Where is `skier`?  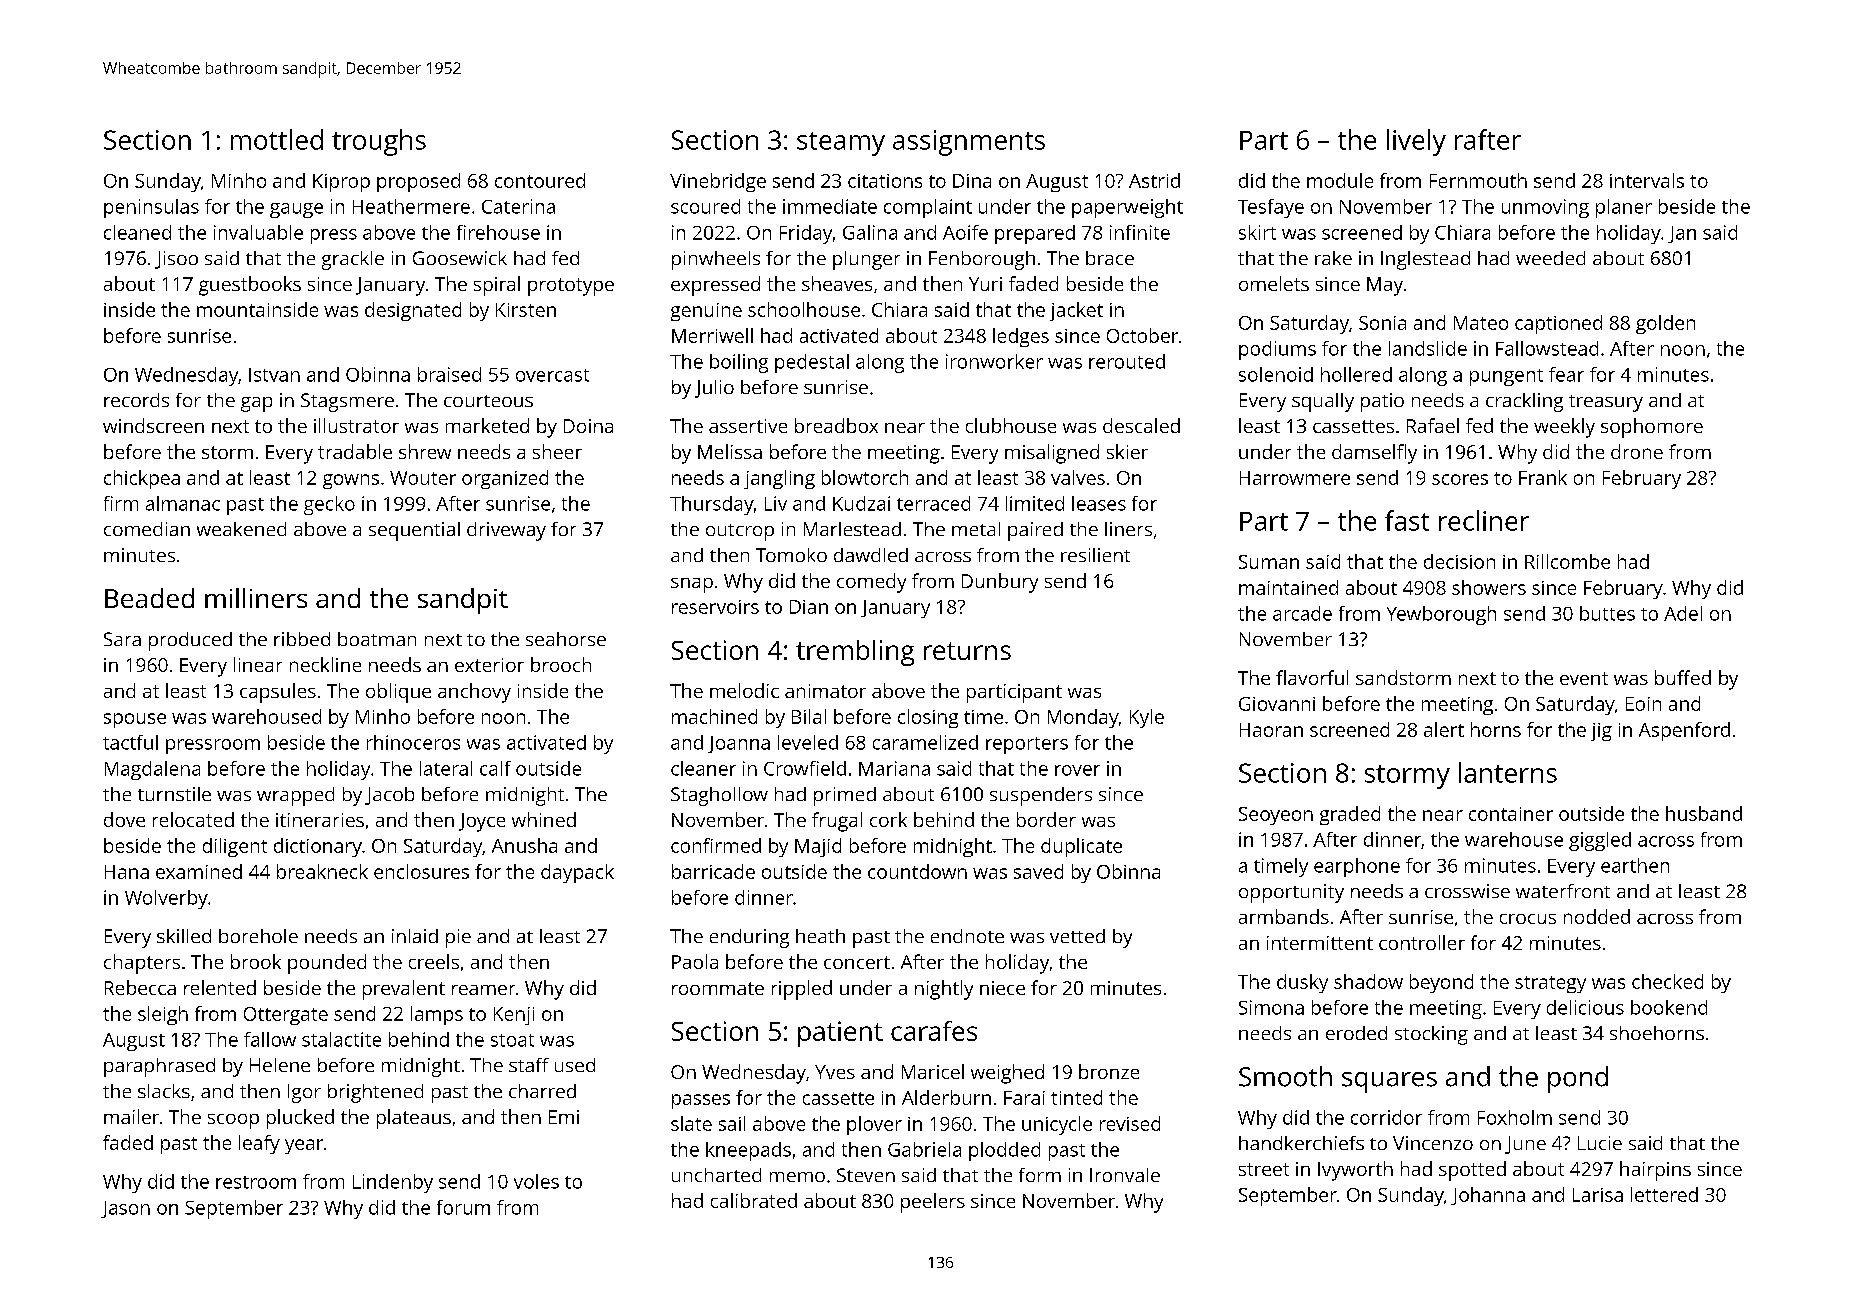
skier is located at coordinates (1127, 451).
